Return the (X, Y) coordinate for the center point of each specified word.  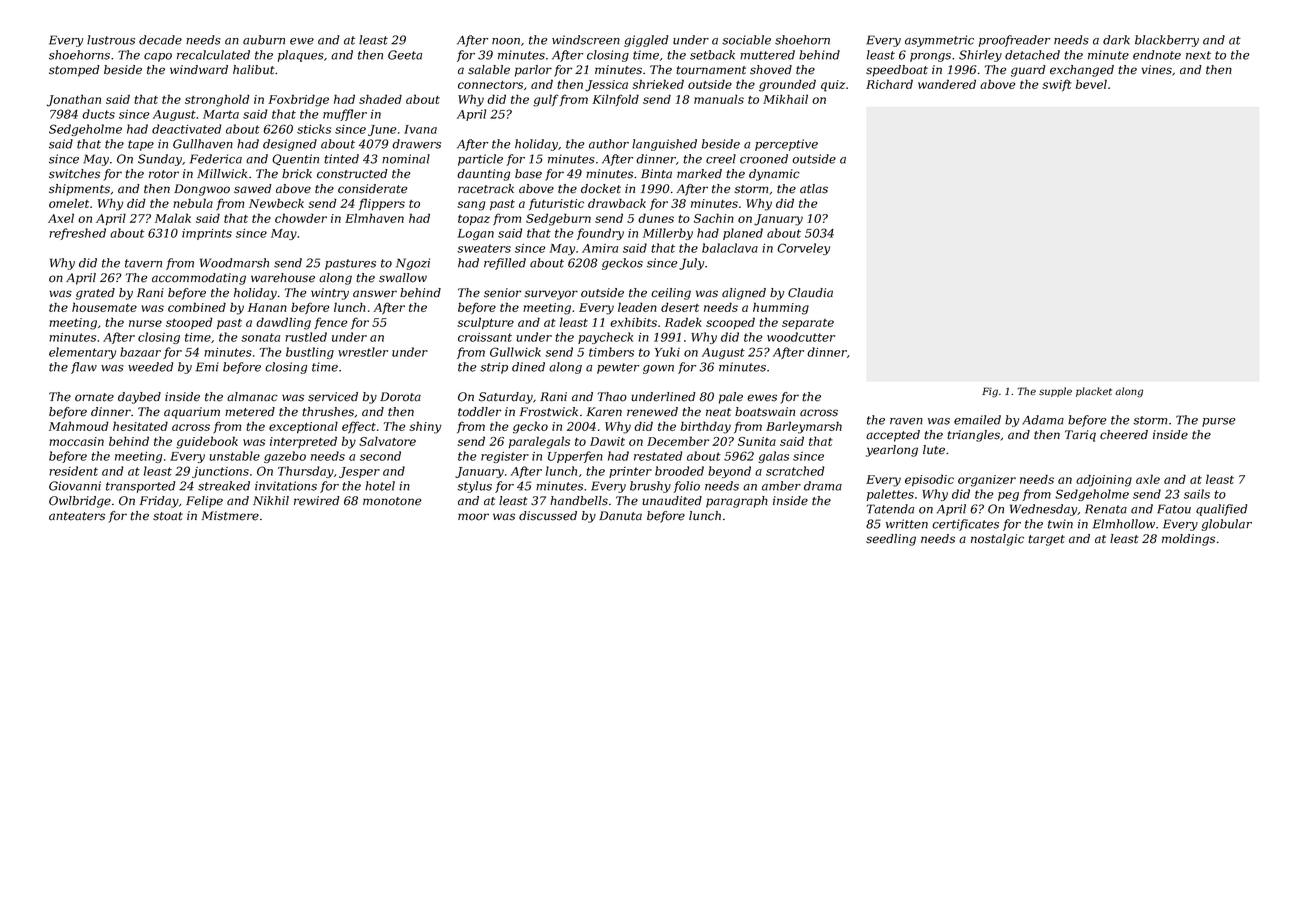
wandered (947, 84)
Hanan (267, 307)
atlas (814, 189)
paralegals (539, 442)
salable (489, 70)
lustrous (111, 40)
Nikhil (271, 500)
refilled (505, 264)
